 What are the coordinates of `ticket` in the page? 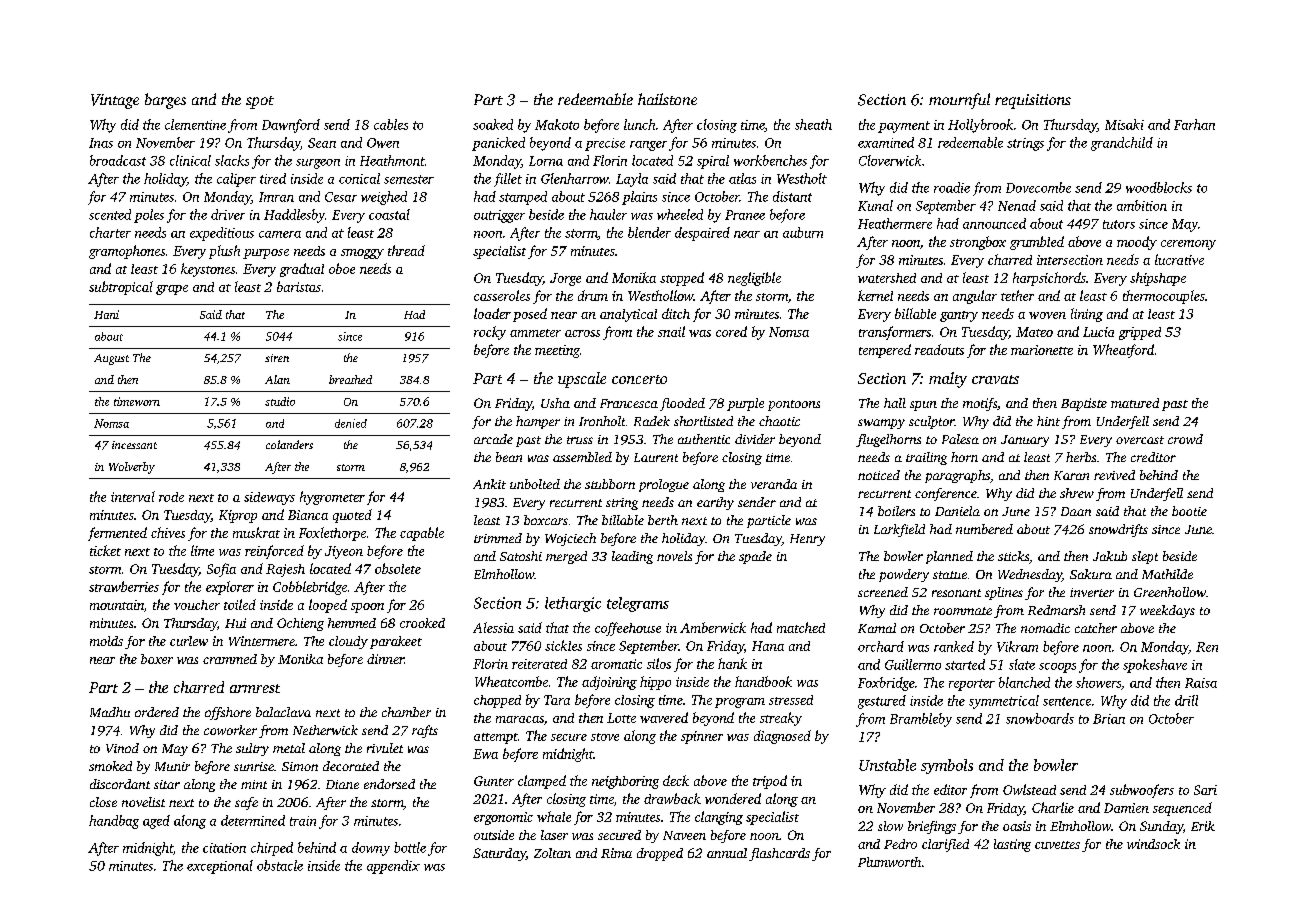 It's located at (105, 550).
